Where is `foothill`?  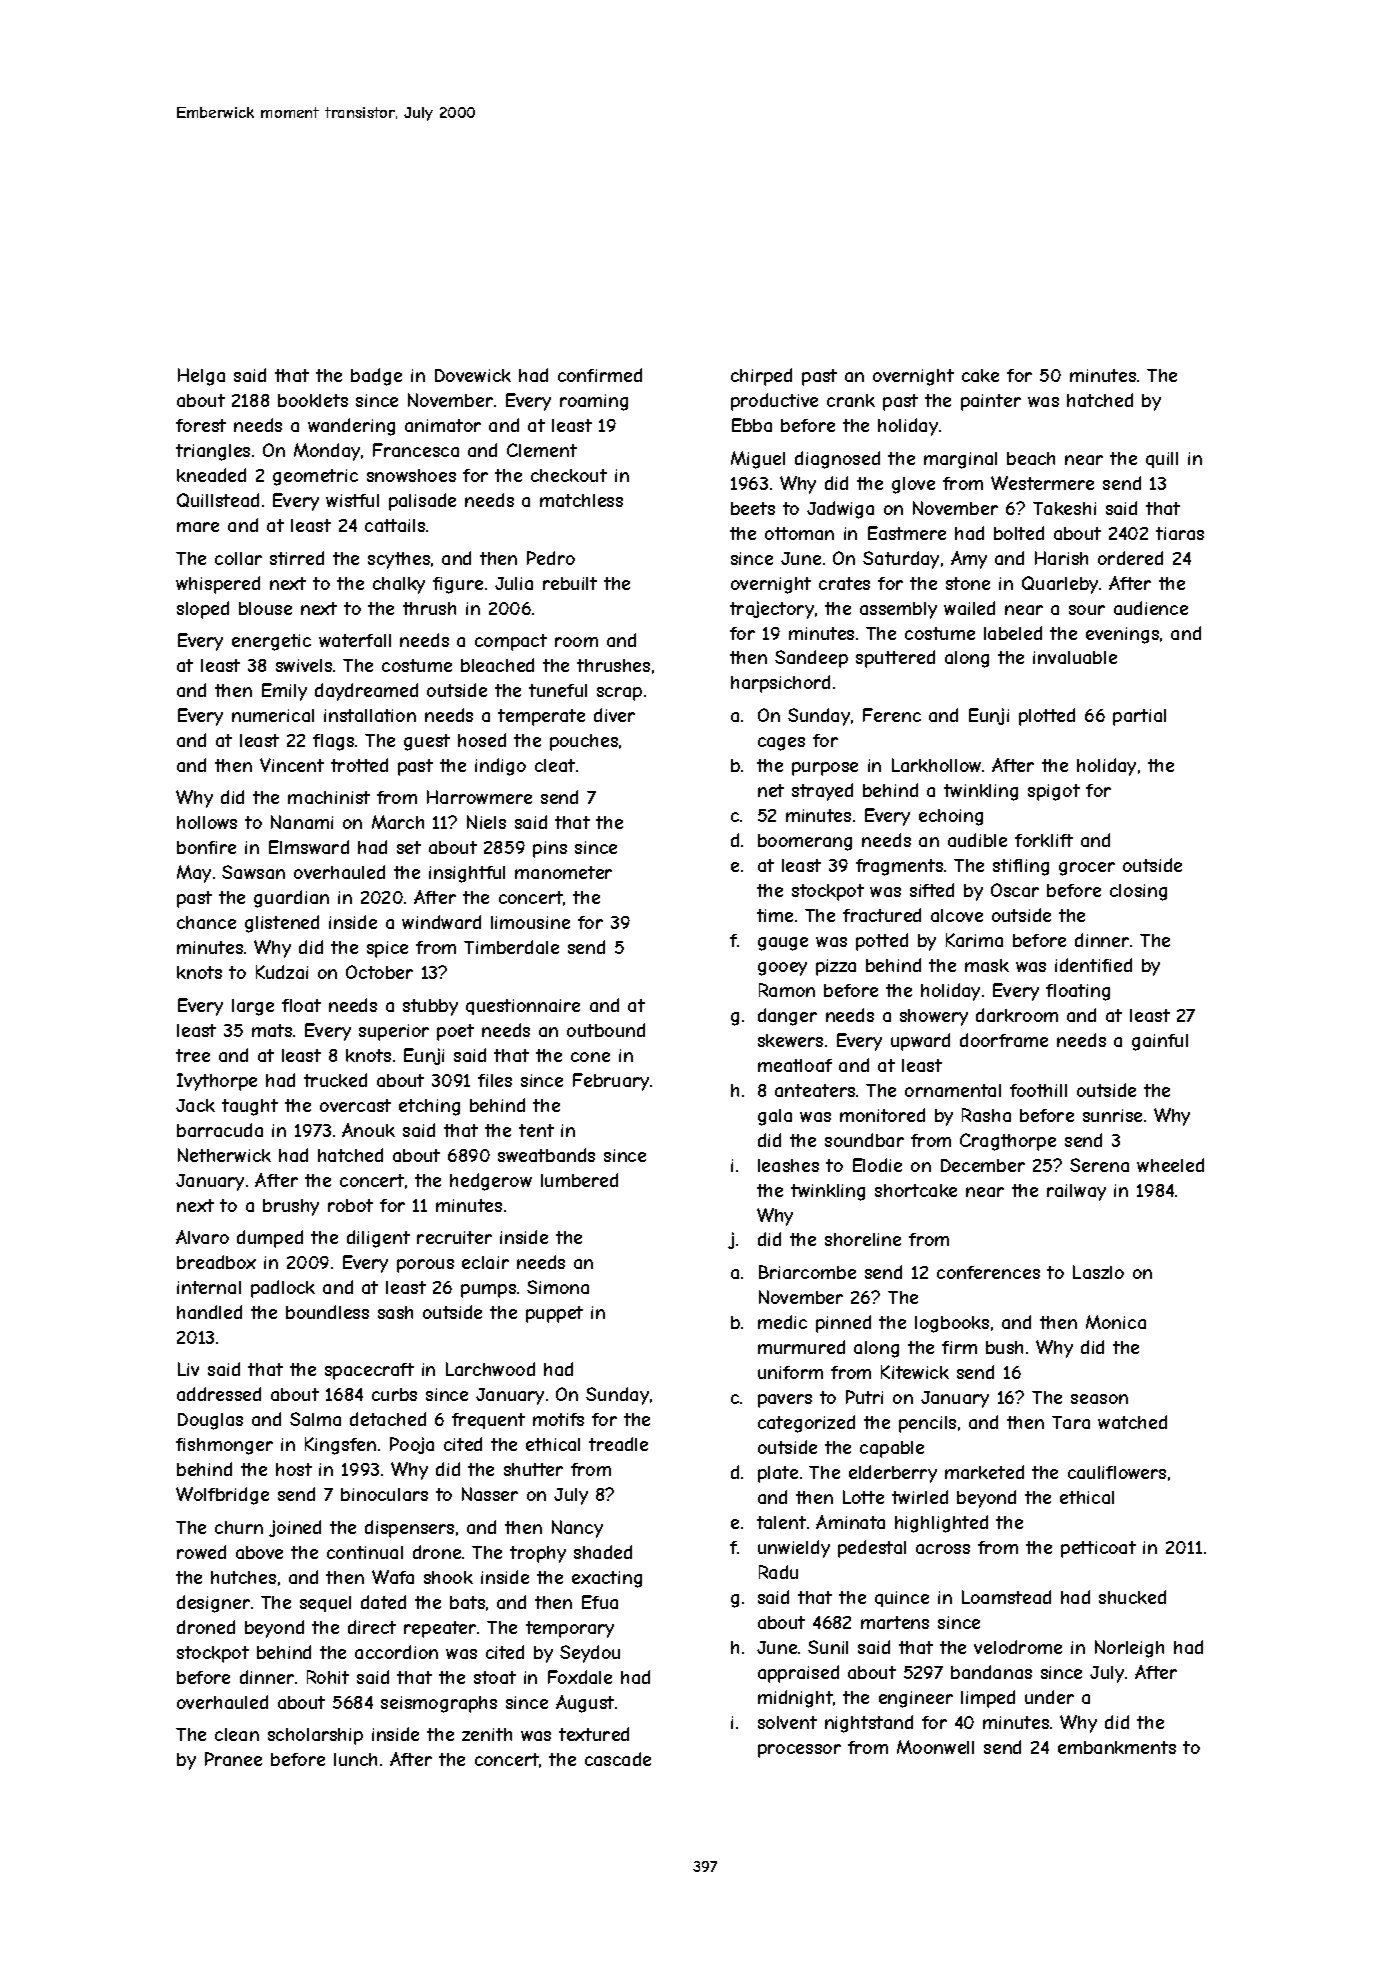
foothill is located at coordinates (1038, 1090).
